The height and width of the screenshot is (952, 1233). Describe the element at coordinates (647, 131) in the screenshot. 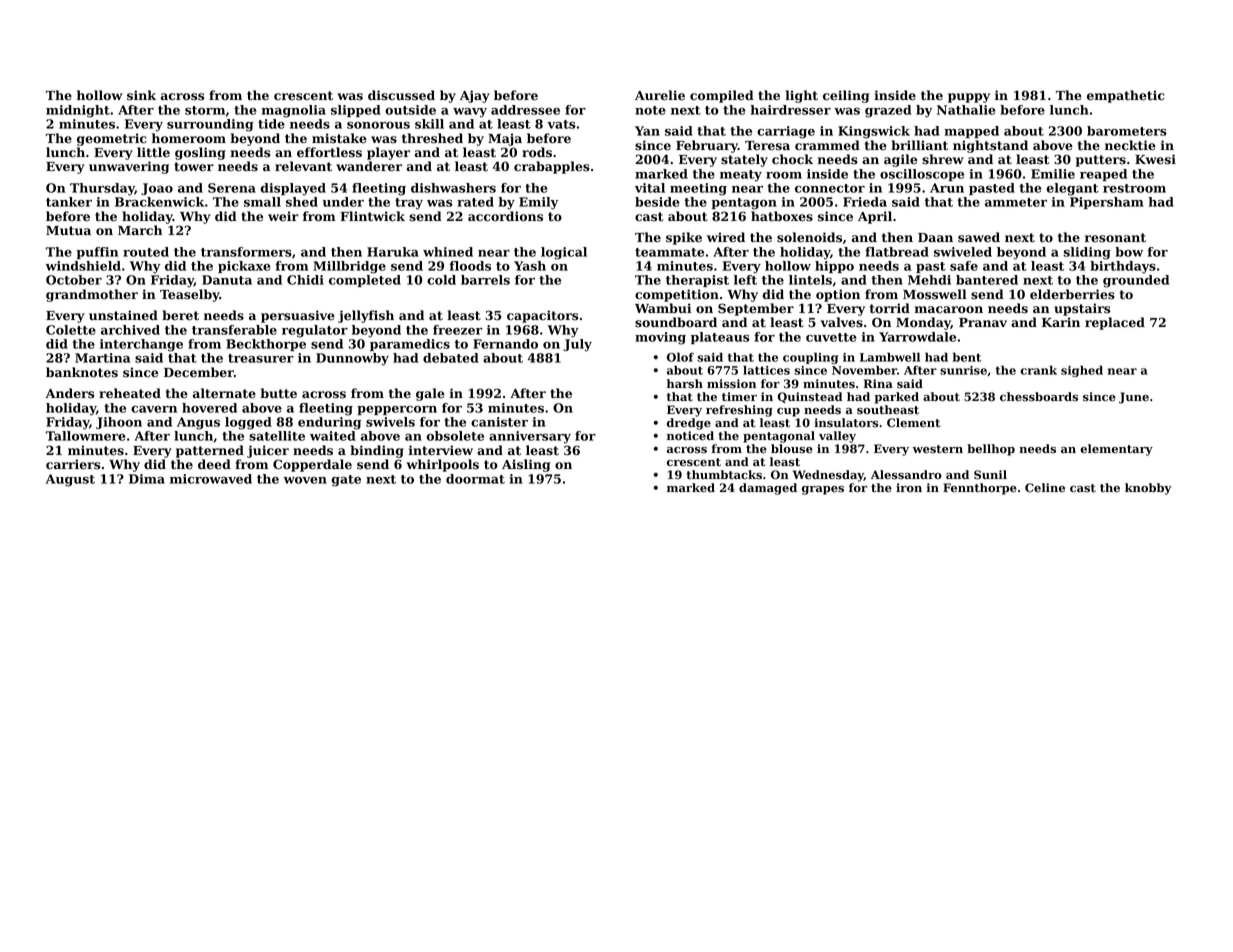

I see `Yan` at that location.
